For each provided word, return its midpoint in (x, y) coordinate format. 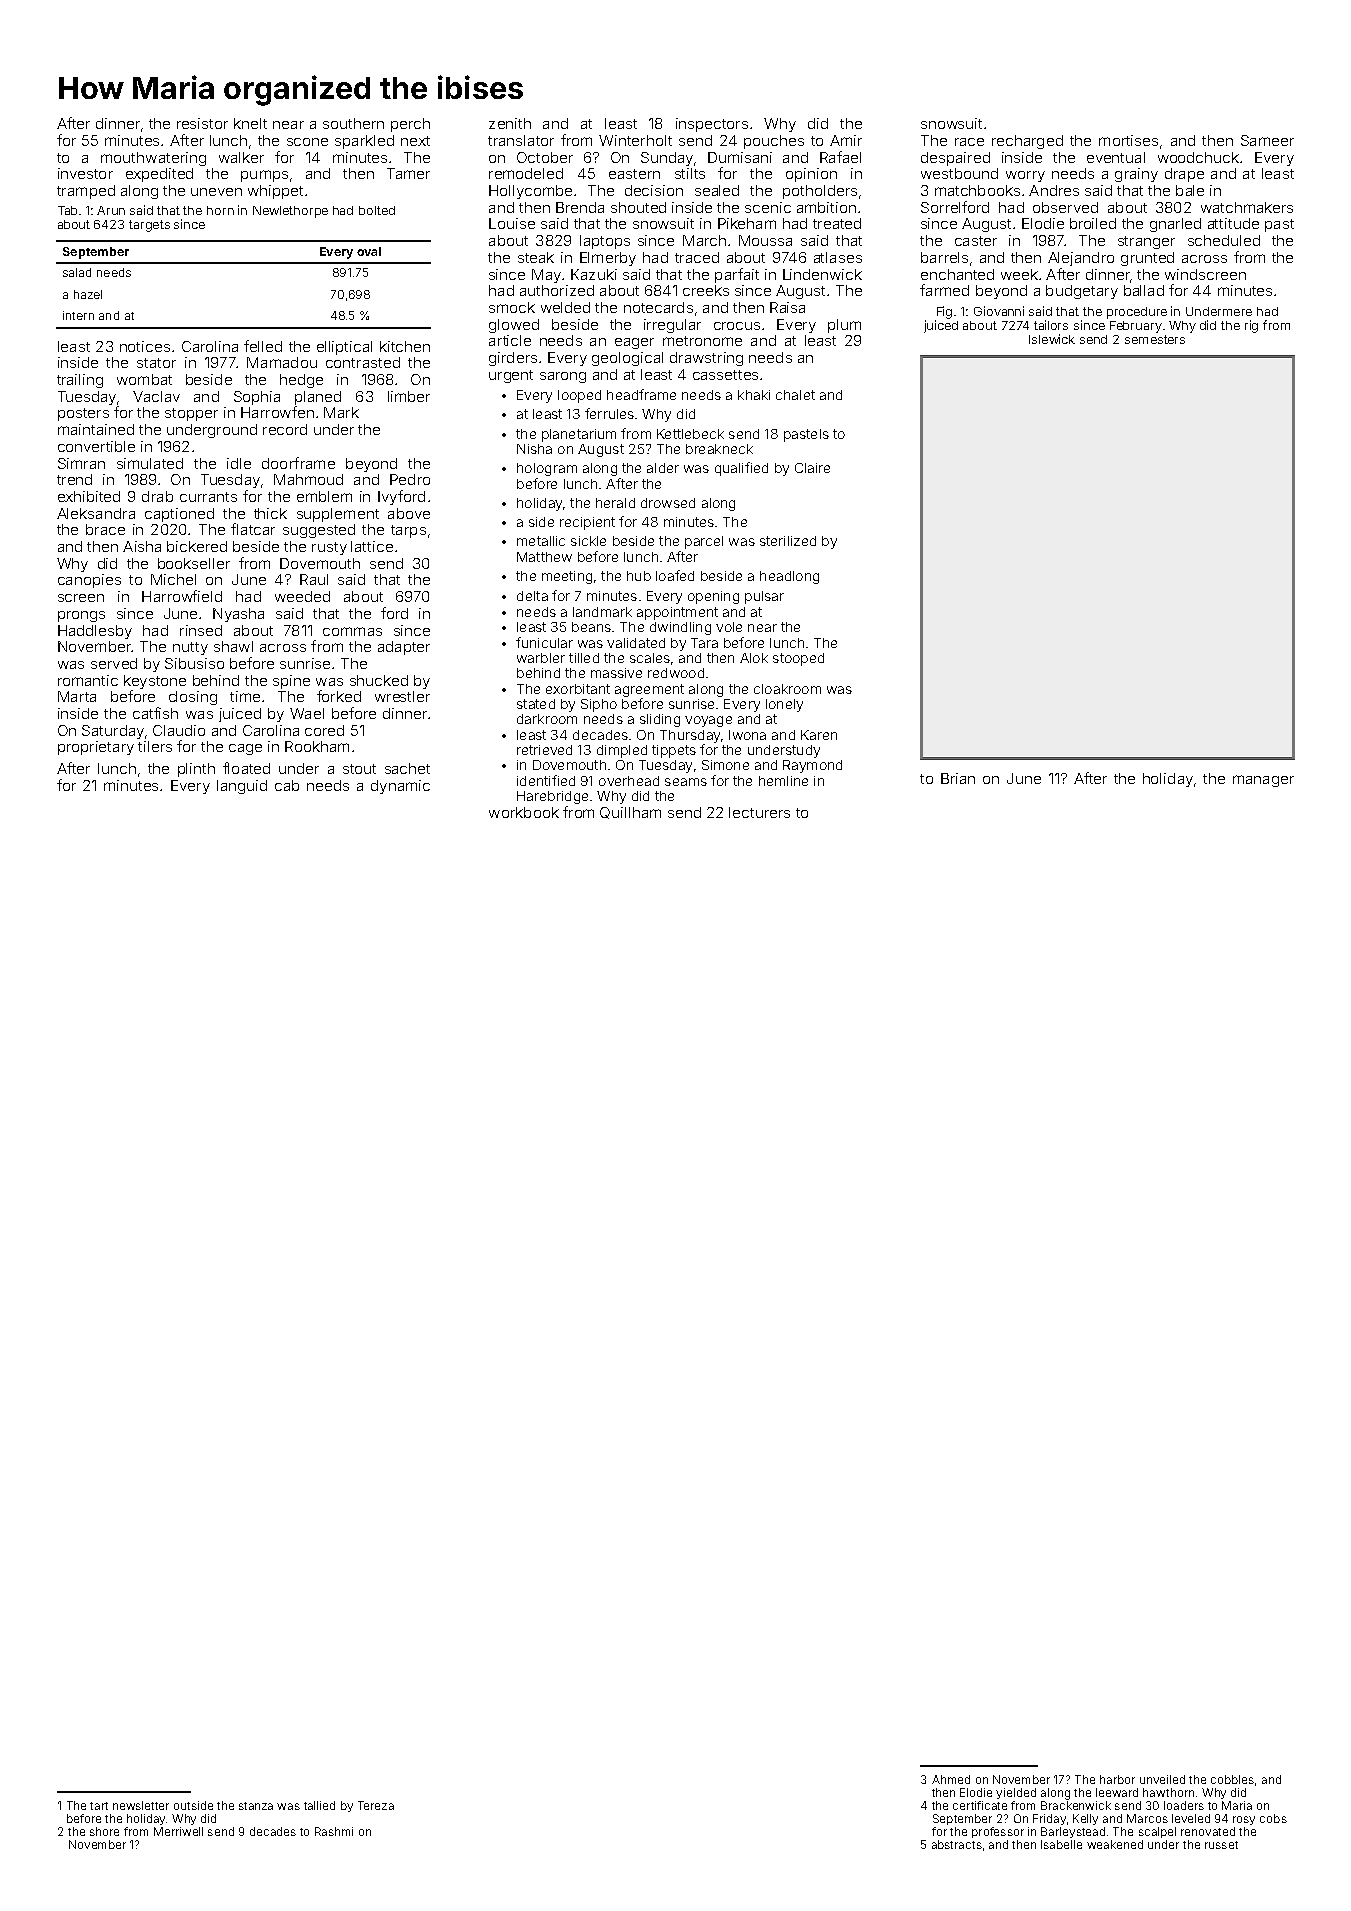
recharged (1027, 142)
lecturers (759, 812)
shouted (638, 207)
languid (242, 787)
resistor (202, 123)
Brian (958, 778)
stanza (256, 1806)
